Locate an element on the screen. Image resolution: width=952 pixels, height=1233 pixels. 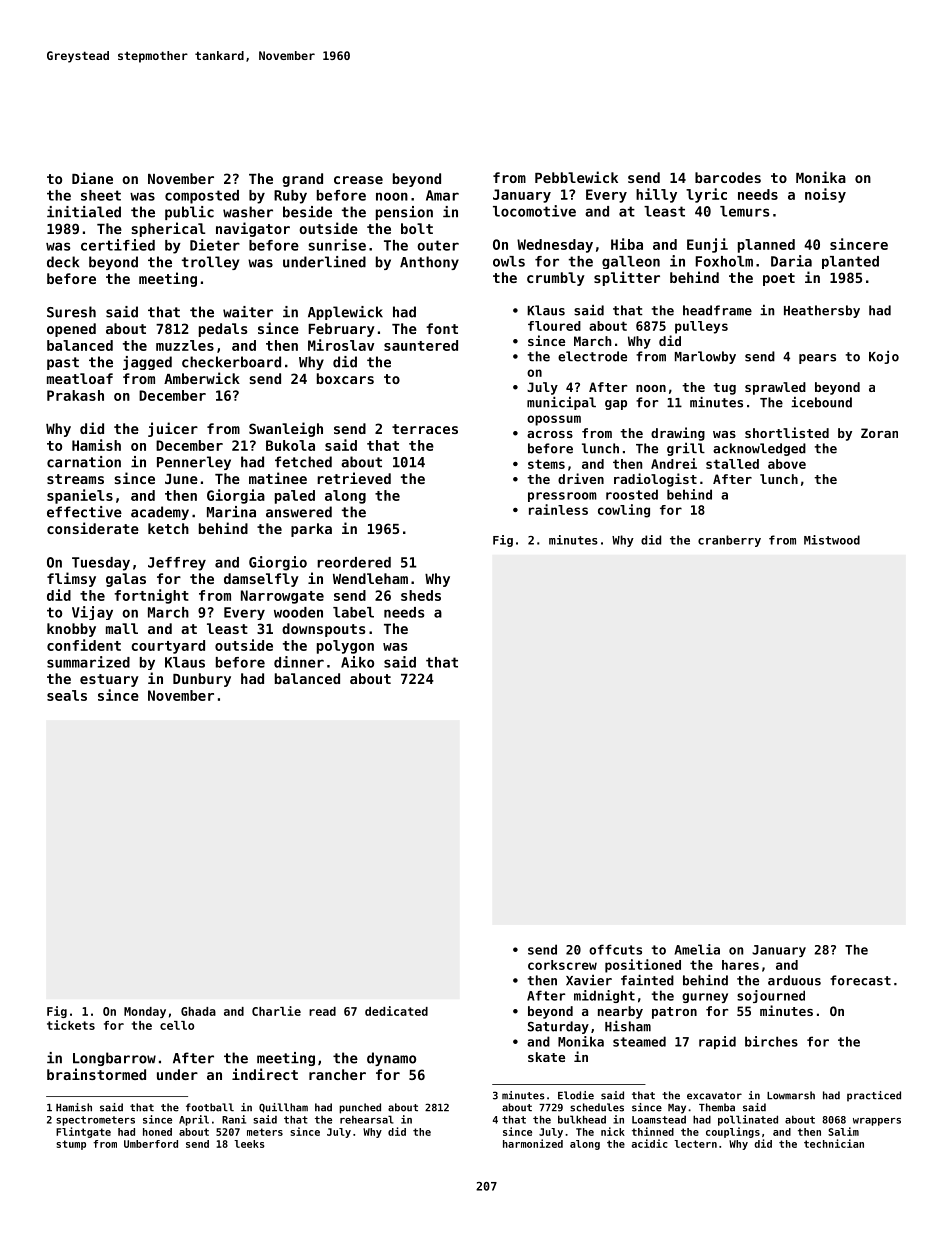
rainless is located at coordinates (558, 509).
